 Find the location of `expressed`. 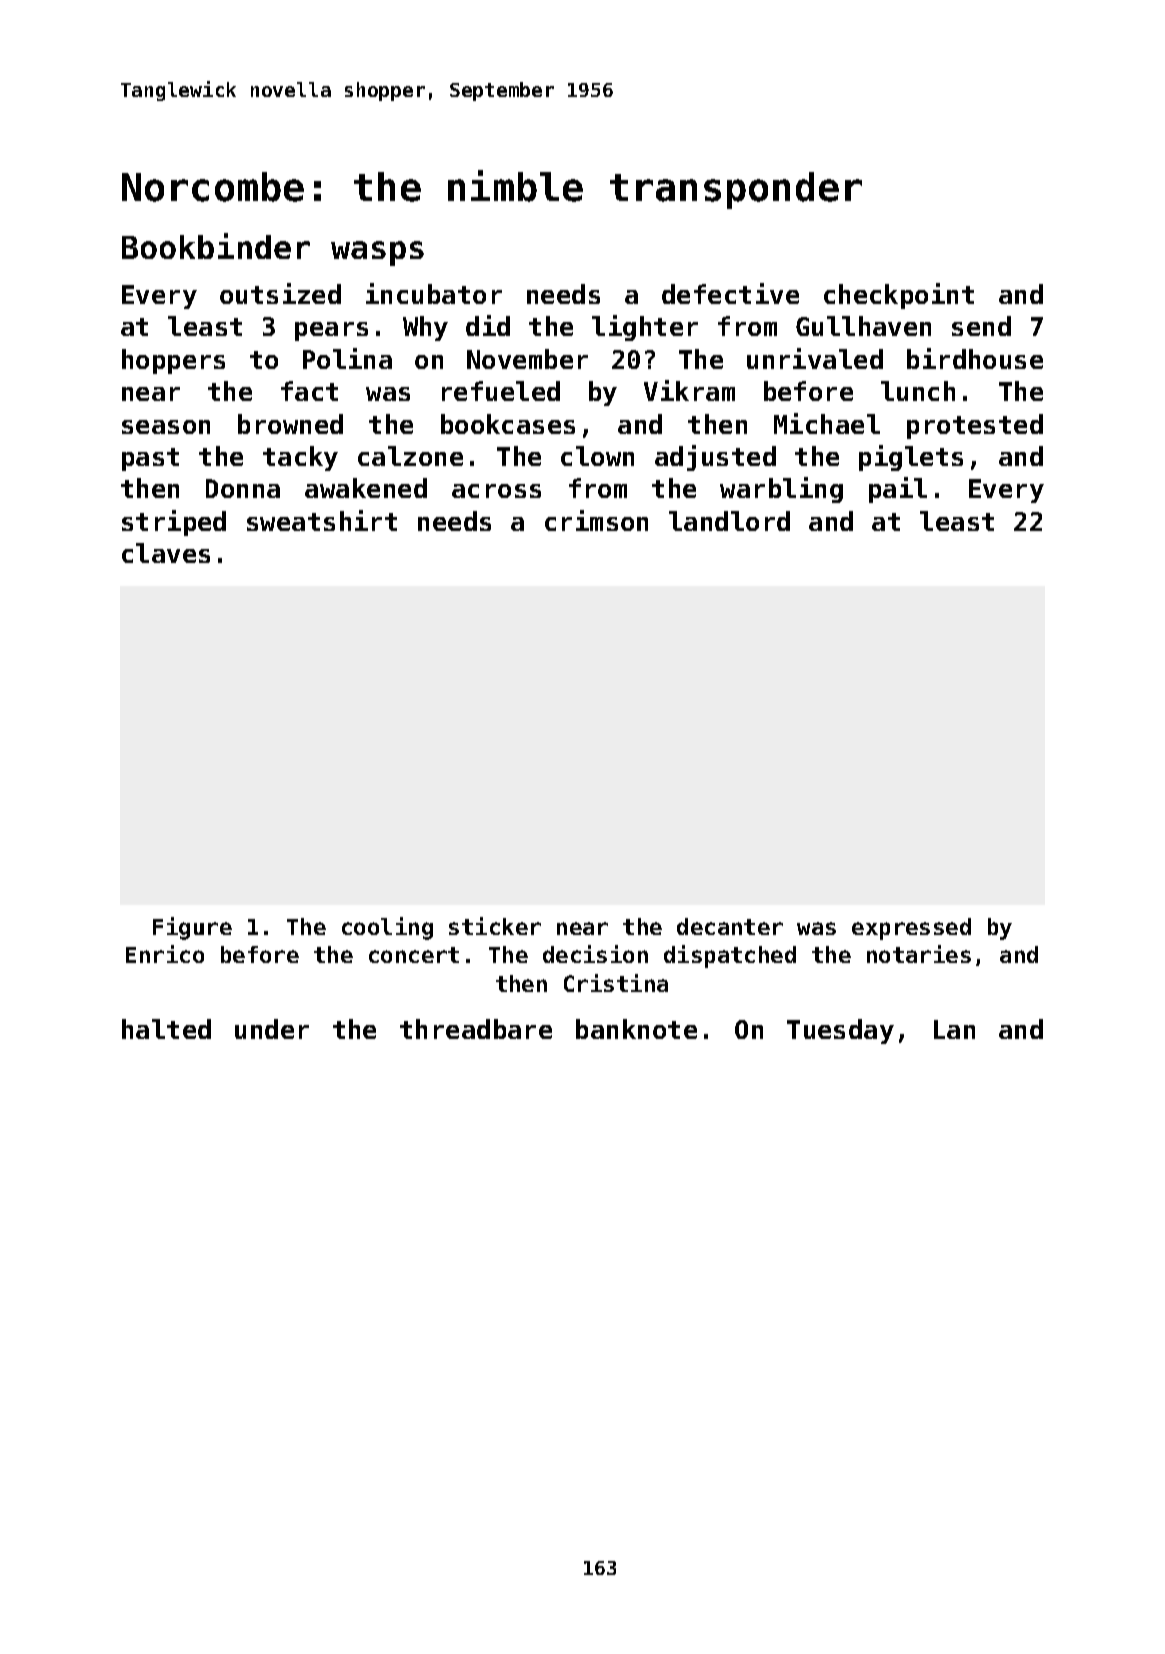

expressed is located at coordinates (911, 929).
